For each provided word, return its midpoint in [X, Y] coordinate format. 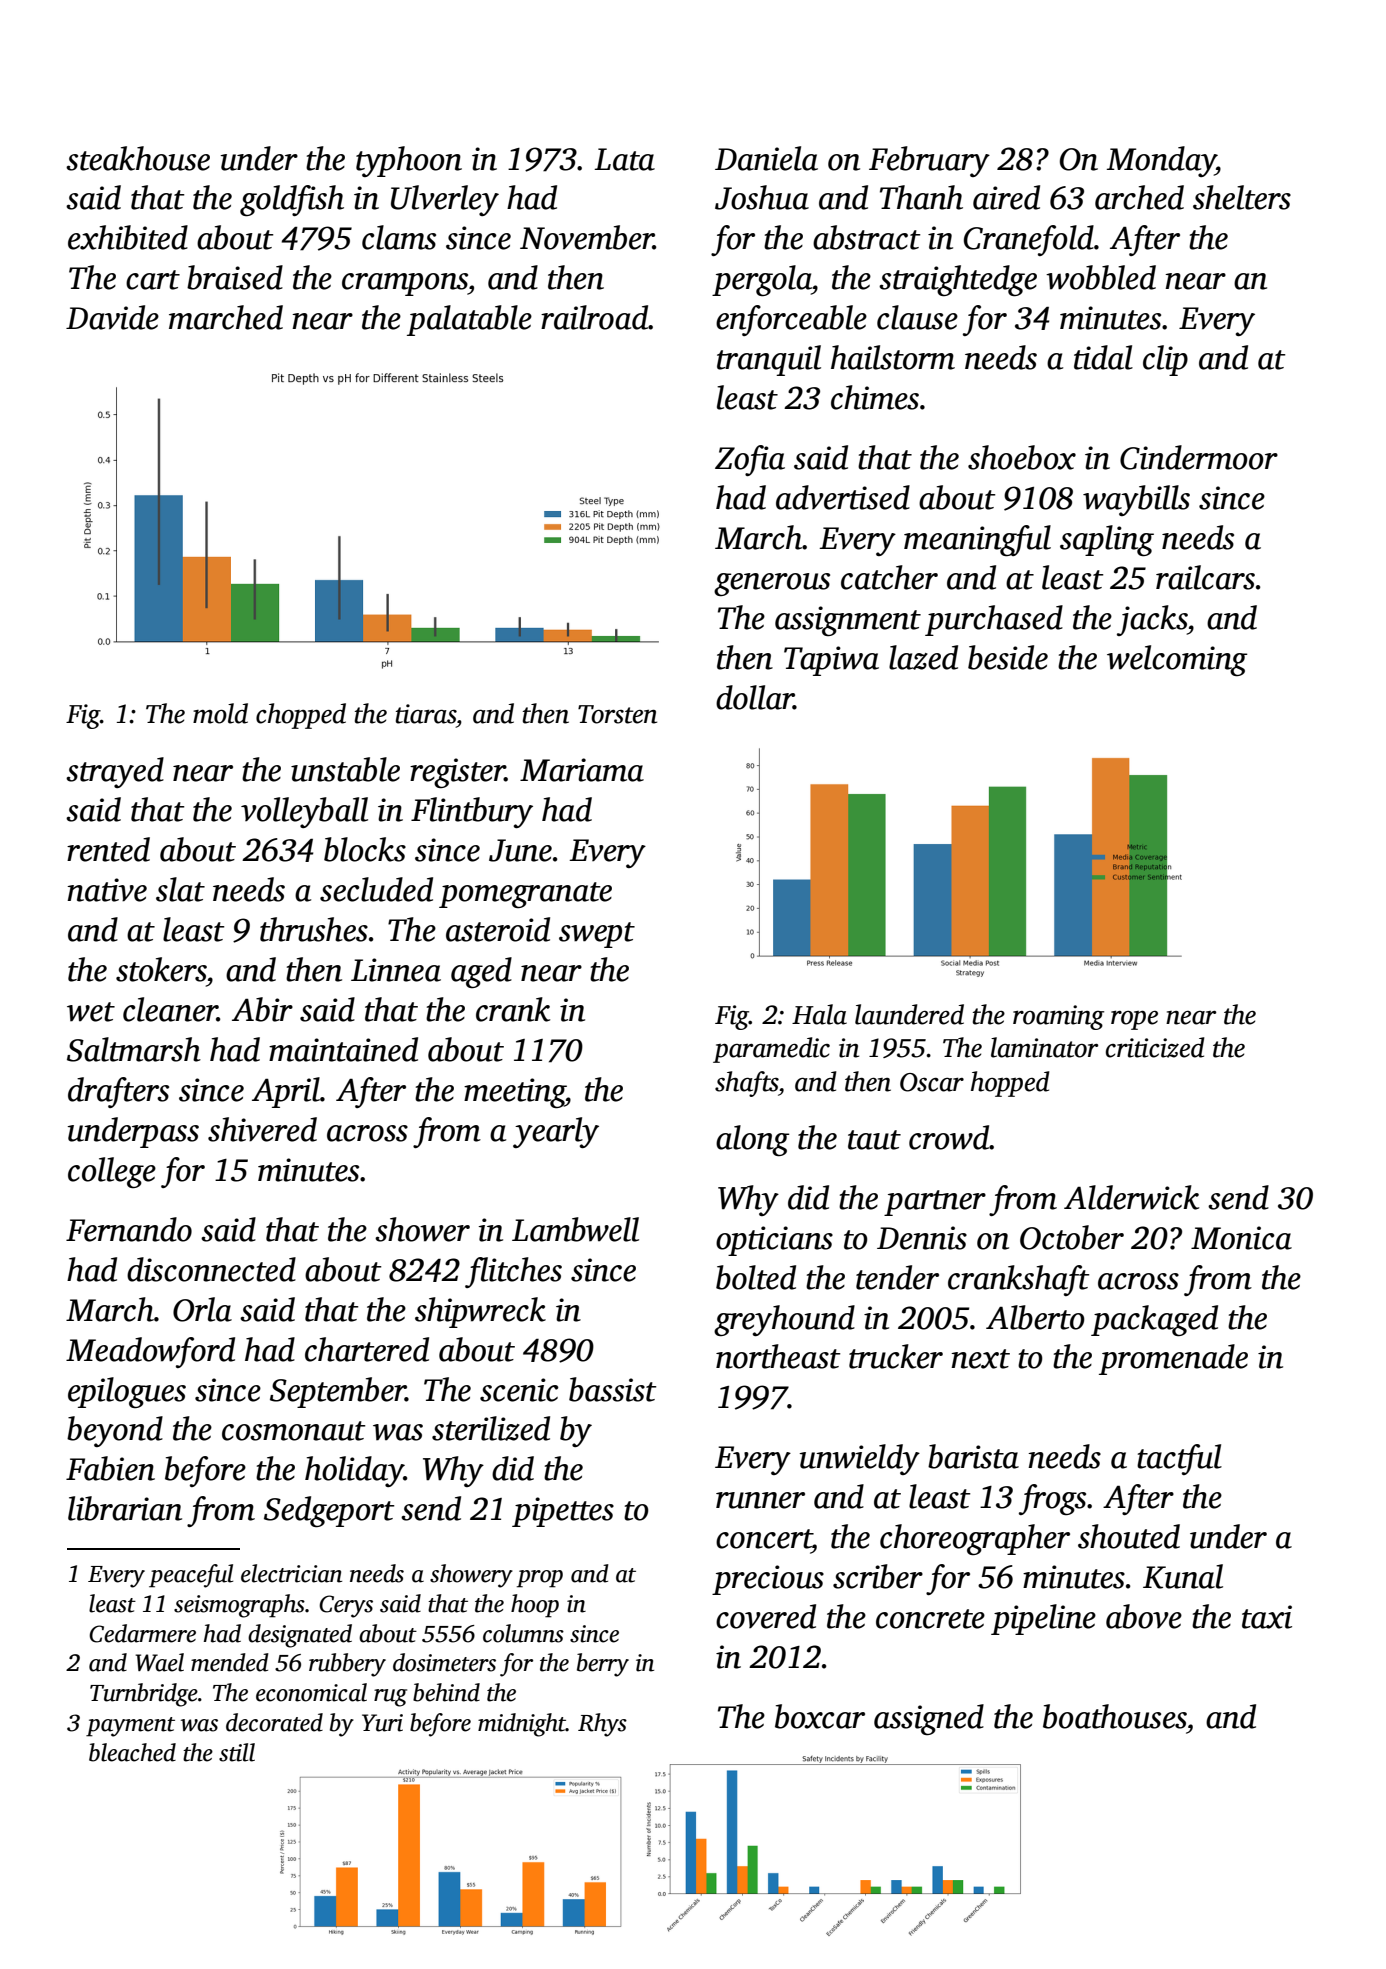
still [237, 1752]
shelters [1242, 197]
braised [235, 277]
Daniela [766, 158]
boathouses [1115, 1716]
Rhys [602, 1725]
